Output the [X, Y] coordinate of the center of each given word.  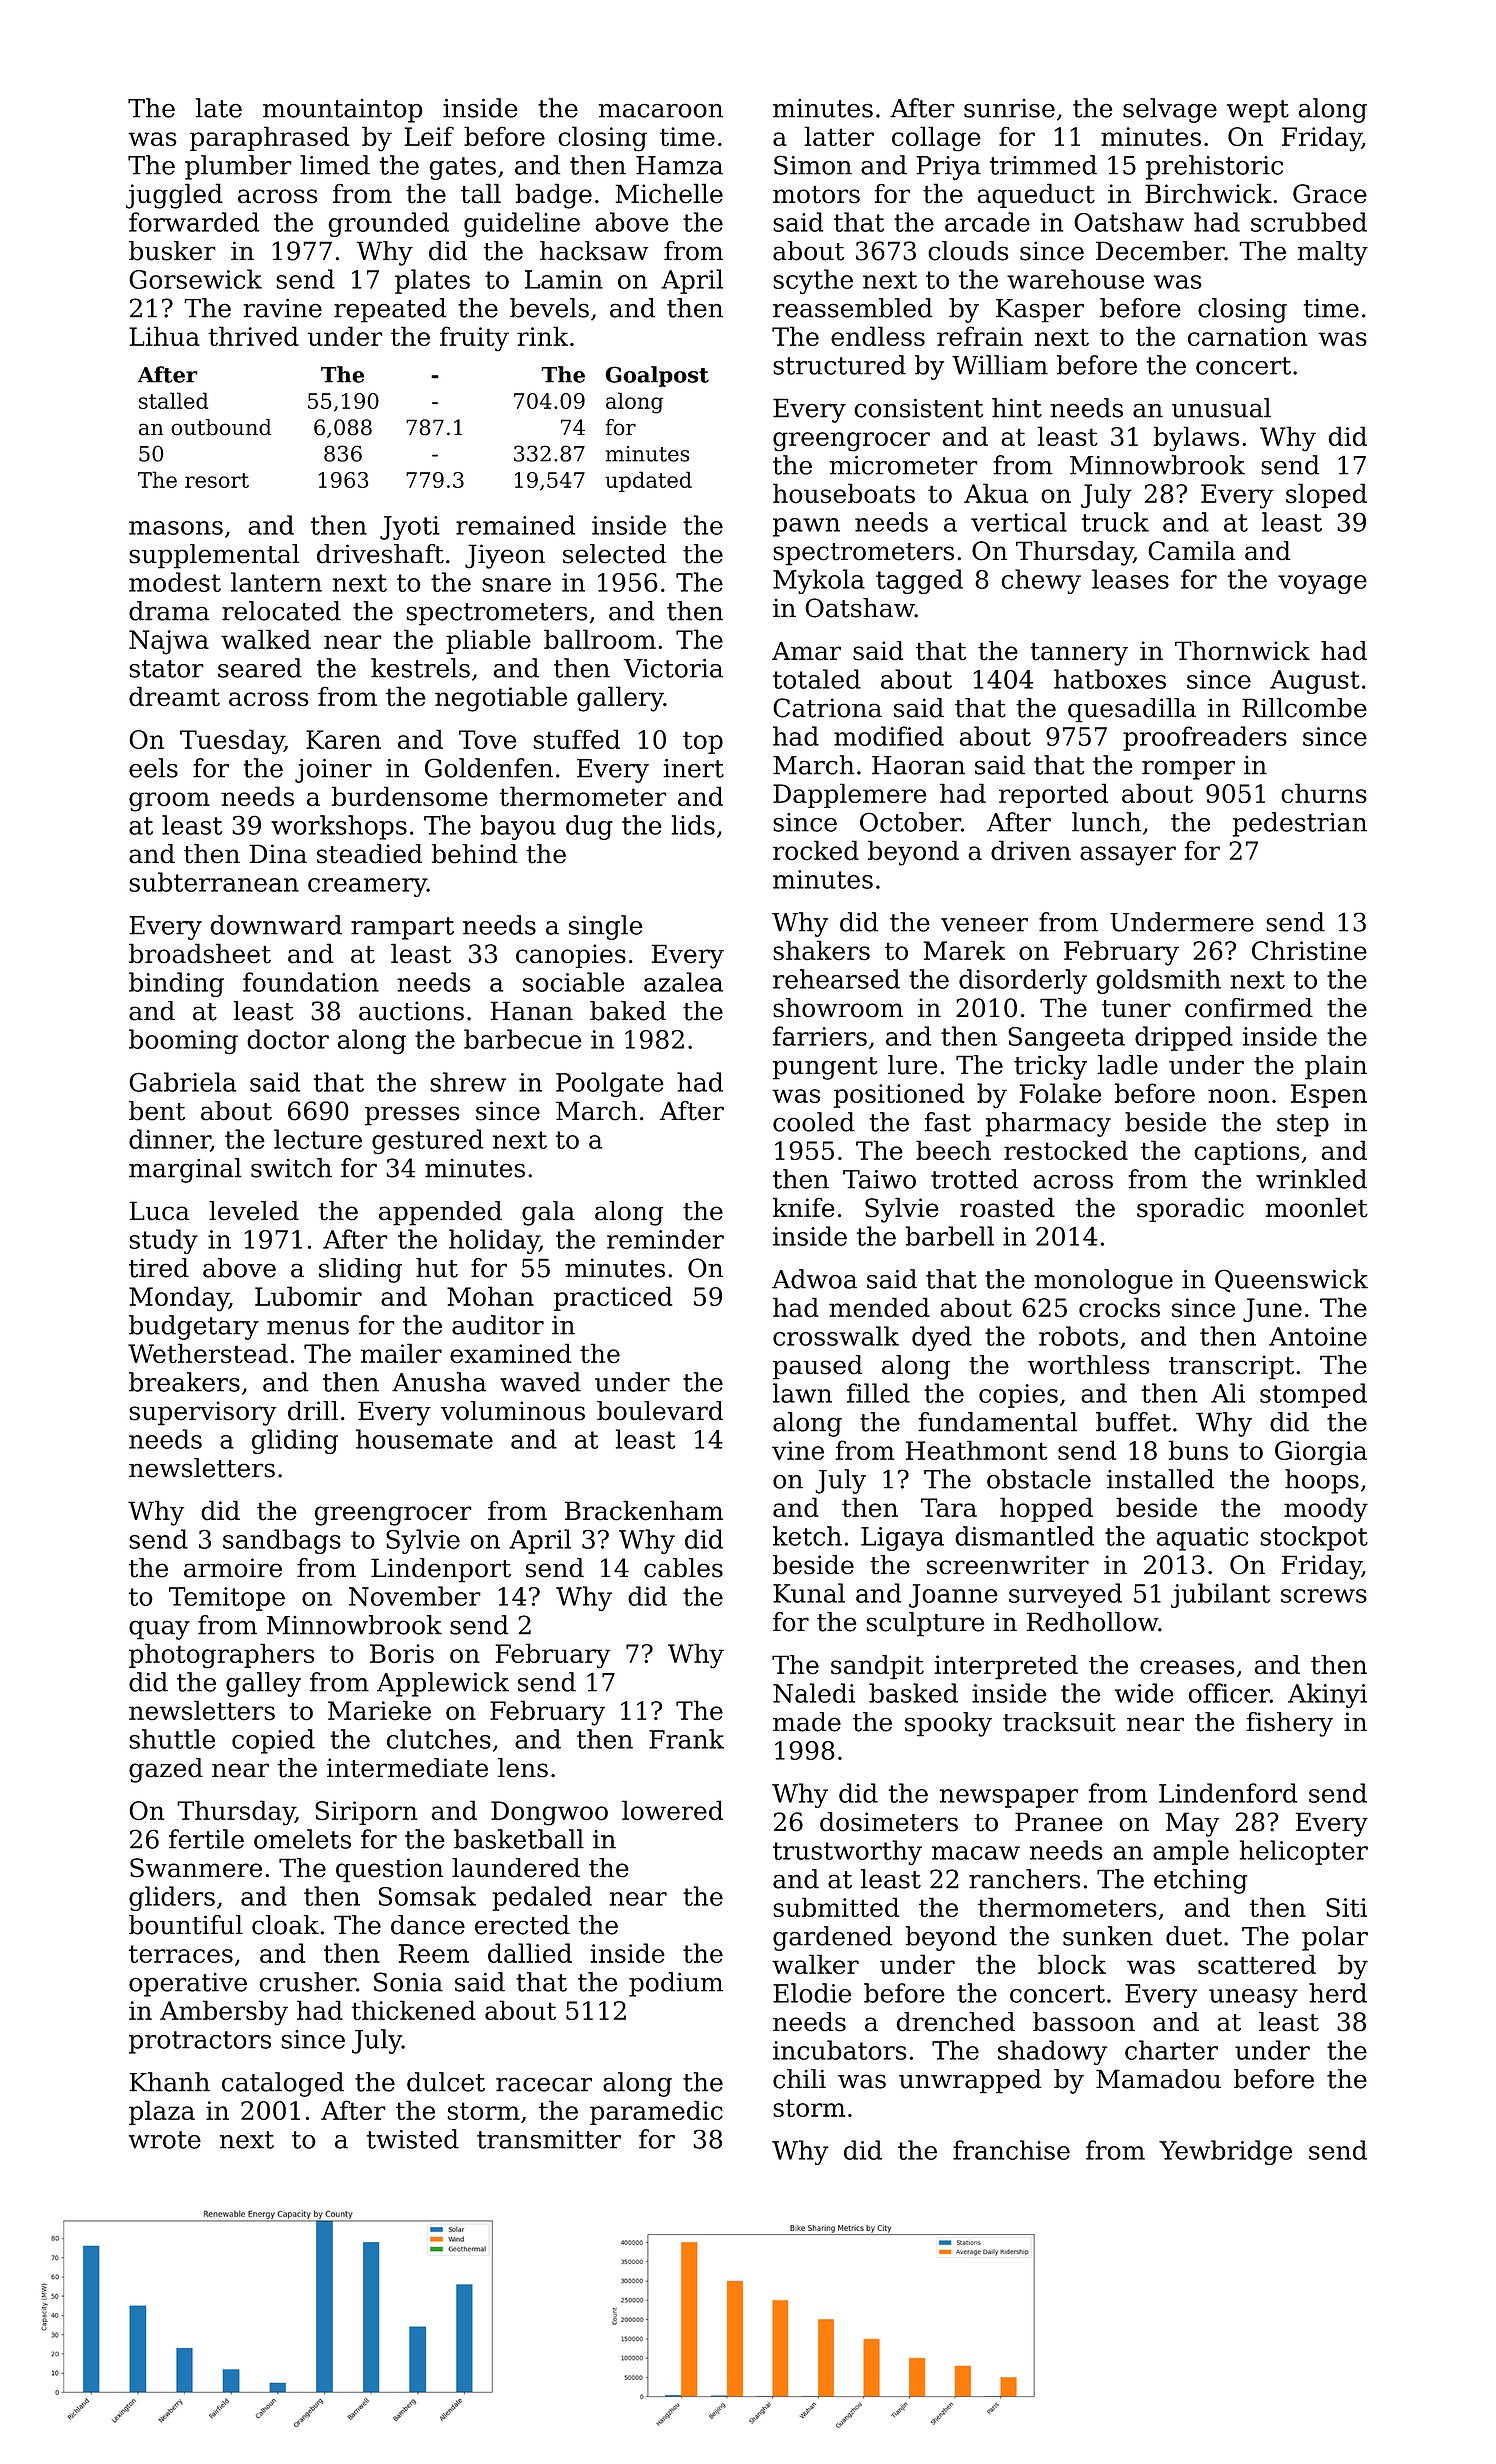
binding [176, 984]
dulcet [446, 2082]
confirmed [1249, 1008]
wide [1144, 1693]
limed [335, 165]
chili [799, 2079]
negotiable [501, 699]
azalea [683, 982]
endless [878, 336]
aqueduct [1036, 195]
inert [693, 768]
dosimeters [889, 1822]
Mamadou [1158, 2079]
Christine [1309, 950]
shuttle [172, 1739]
